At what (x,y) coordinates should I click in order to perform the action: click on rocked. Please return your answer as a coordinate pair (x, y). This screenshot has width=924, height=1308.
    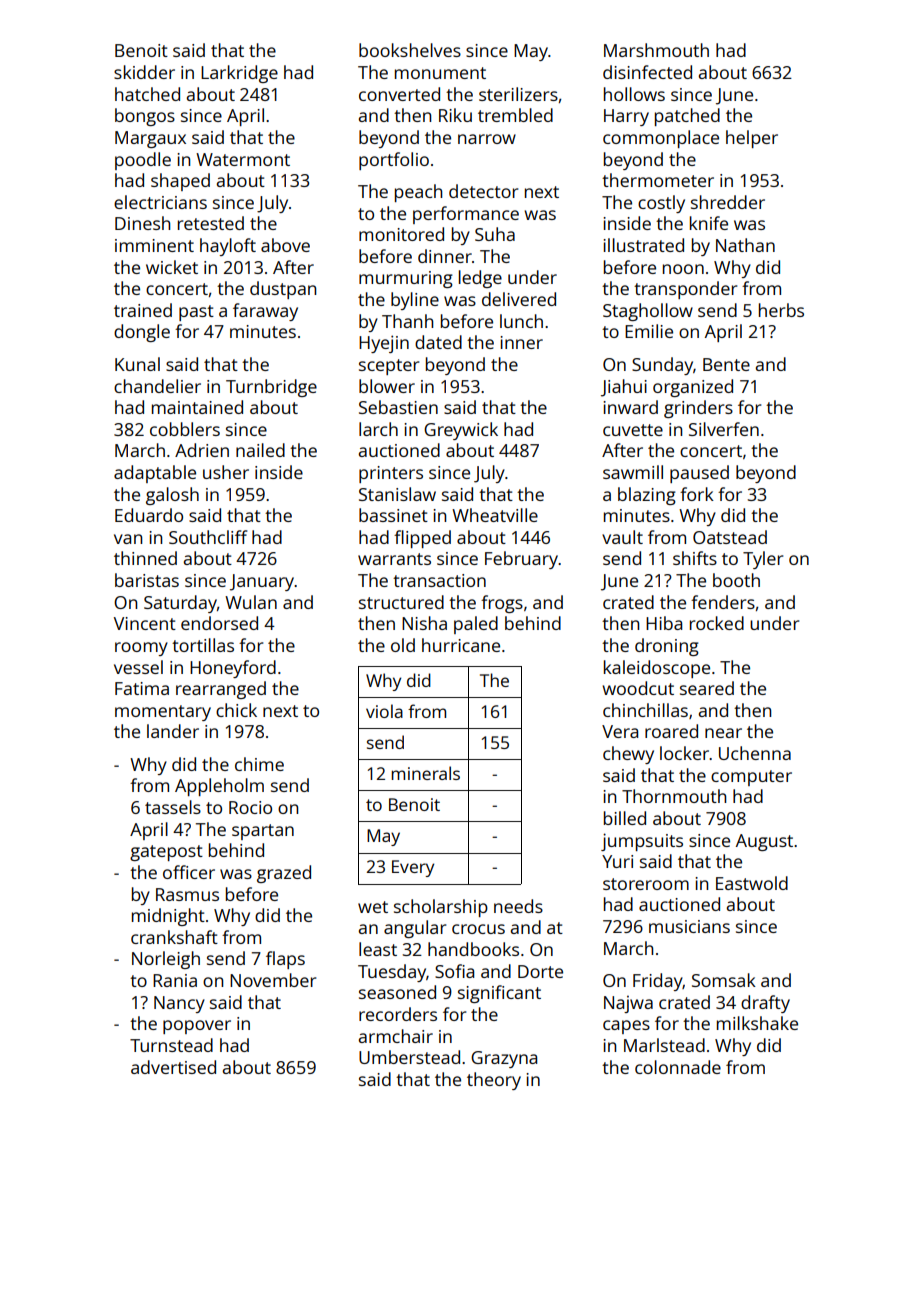
    Looking at the image, I should click on (717, 623).
